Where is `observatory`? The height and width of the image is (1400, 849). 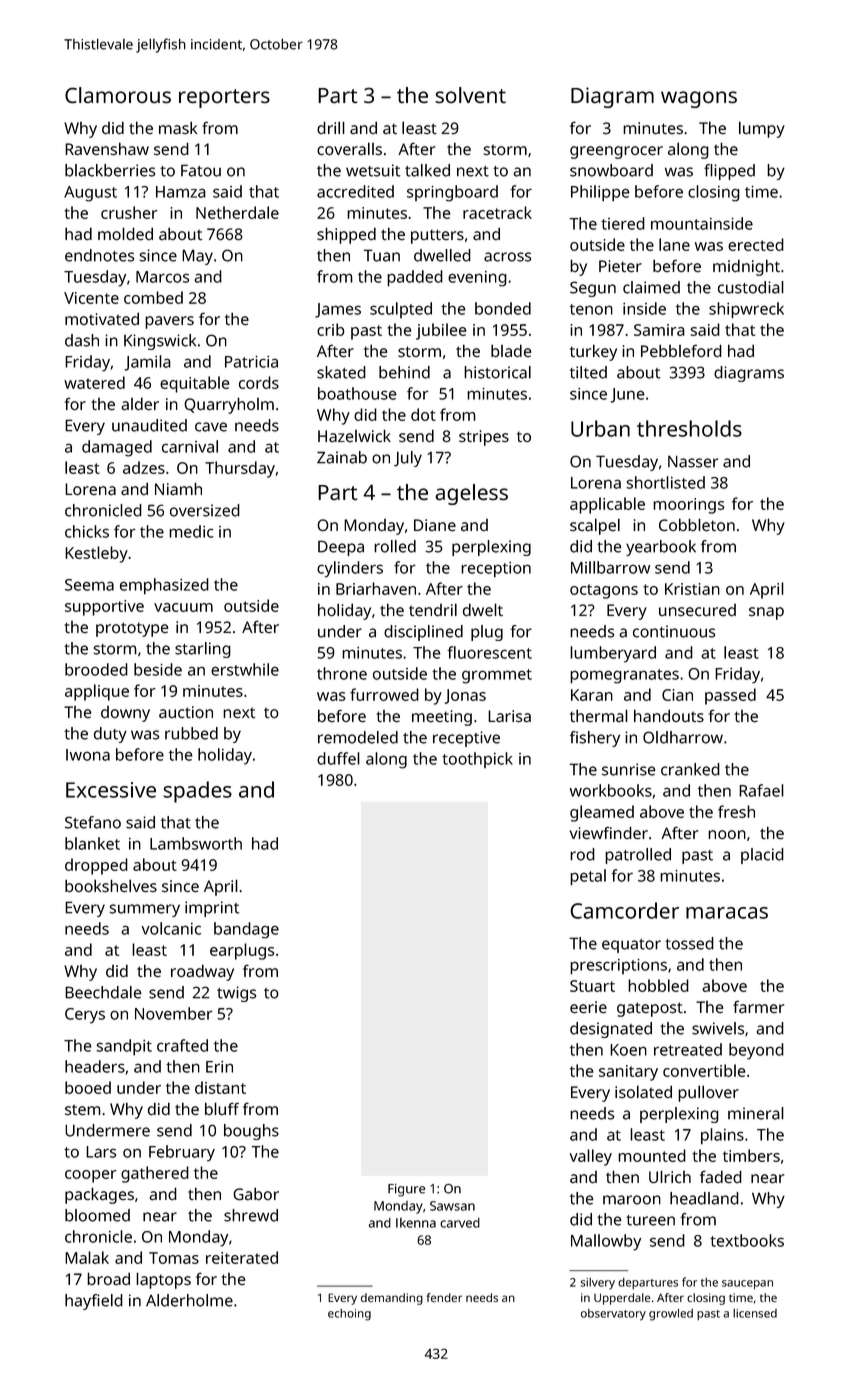
observatory is located at coordinates (613, 1315).
